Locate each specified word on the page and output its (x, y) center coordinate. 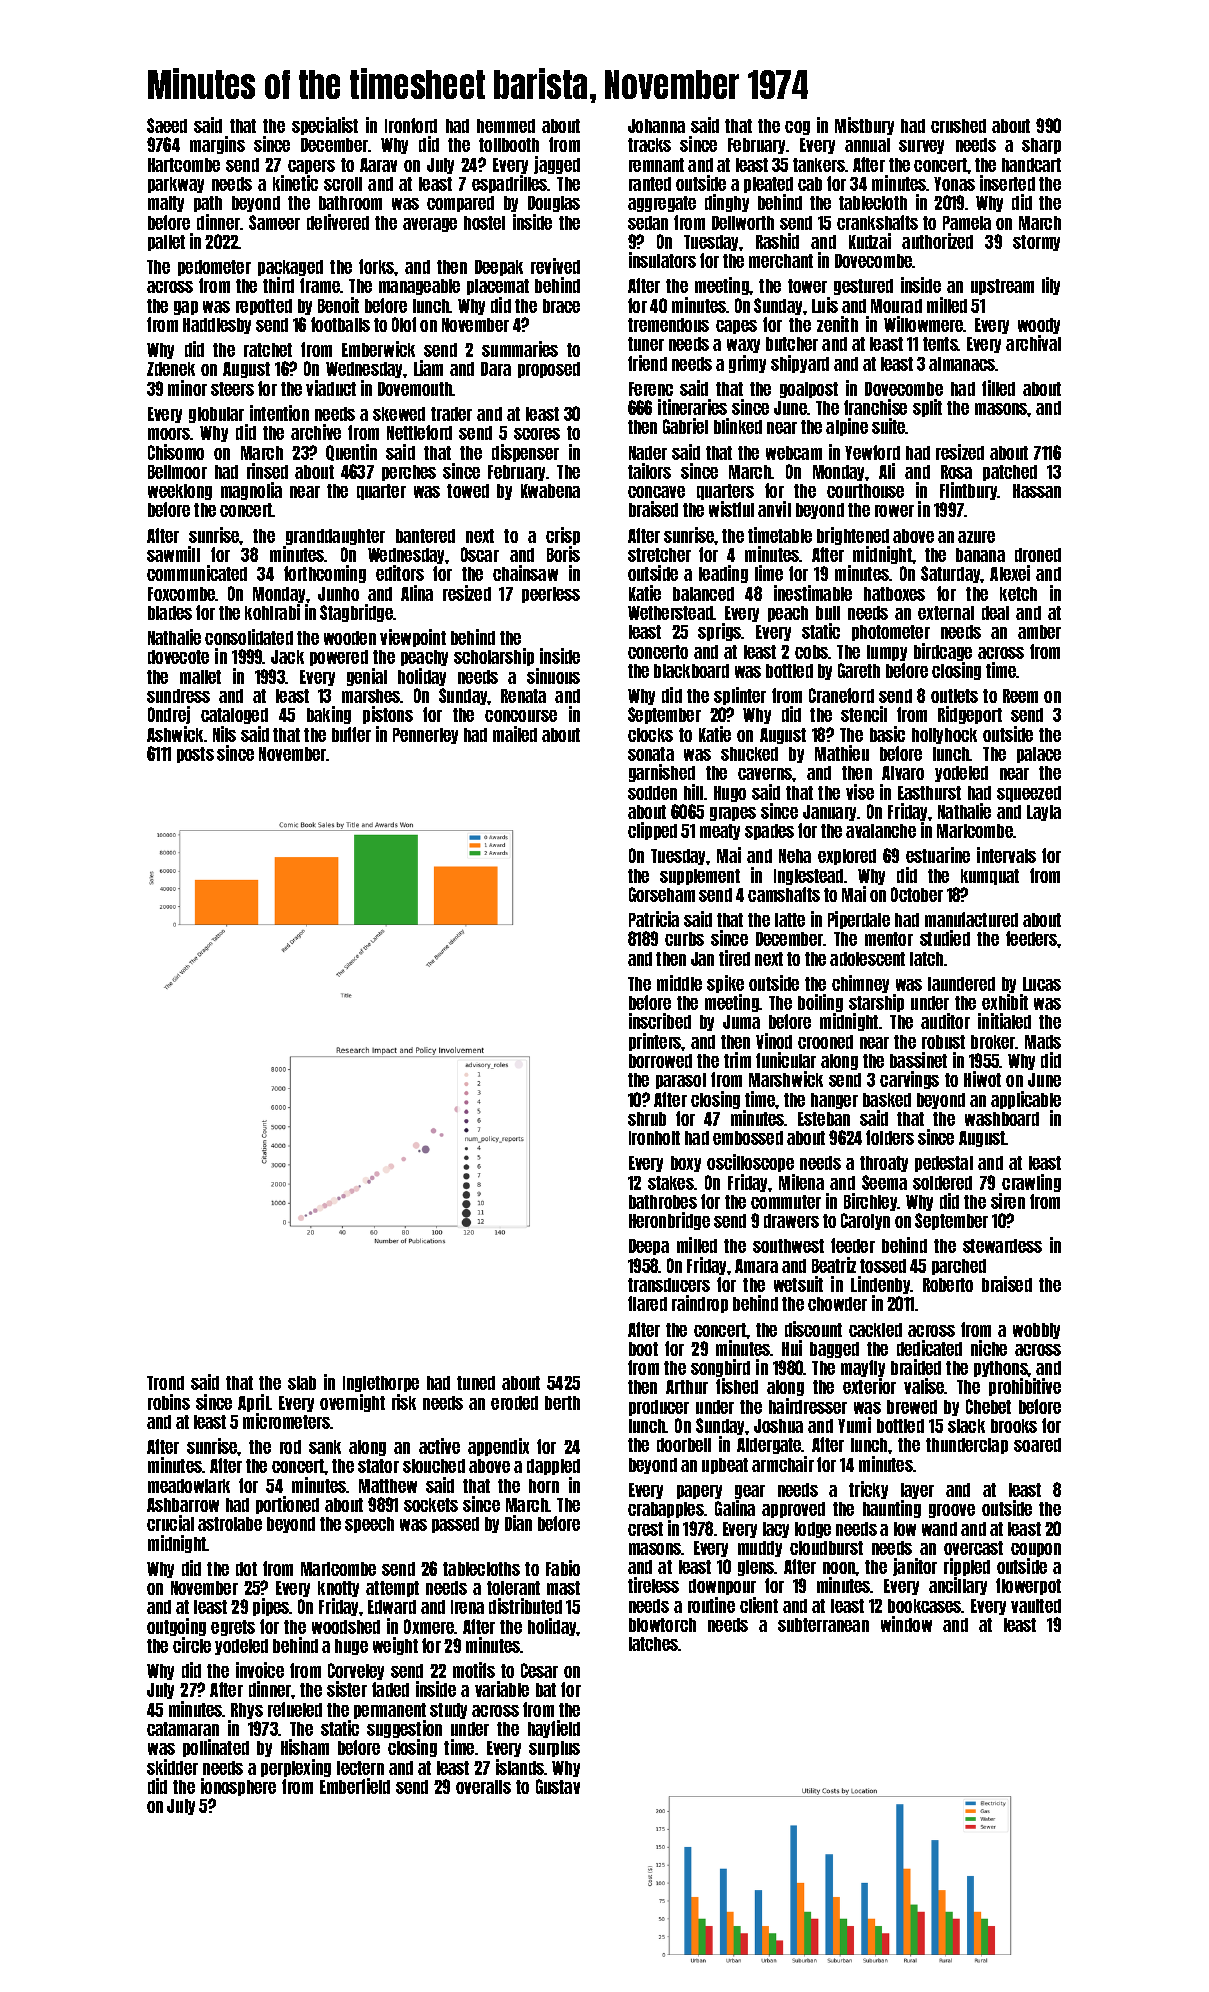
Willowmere (924, 324)
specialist (325, 126)
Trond (165, 1383)
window (906, 1624)
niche (989, 1348)
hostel (484, 223)
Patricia (654, 919)
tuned (476, 1383)
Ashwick (175, 734)
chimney (860, 984)
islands (520, 1767)
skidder (172, 1767)
